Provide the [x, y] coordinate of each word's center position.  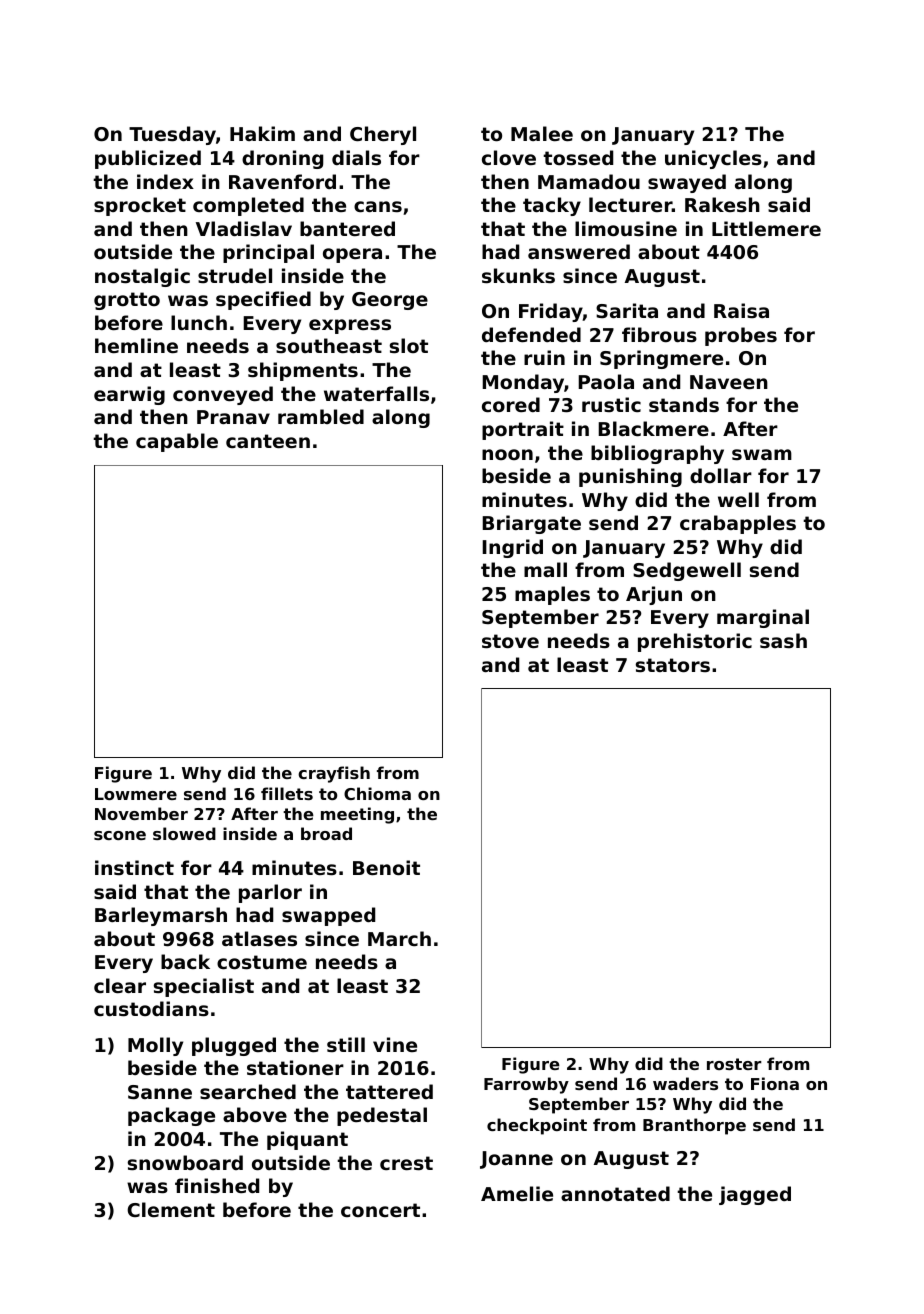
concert [380, 1210]
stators [673, 665]
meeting [357, 815]
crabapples [738, 524]
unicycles [713, 159]
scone [120, 835]
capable [177, 442]
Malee [542, 133]
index [165, 181]
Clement [171, 1209]
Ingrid [512, 548]
